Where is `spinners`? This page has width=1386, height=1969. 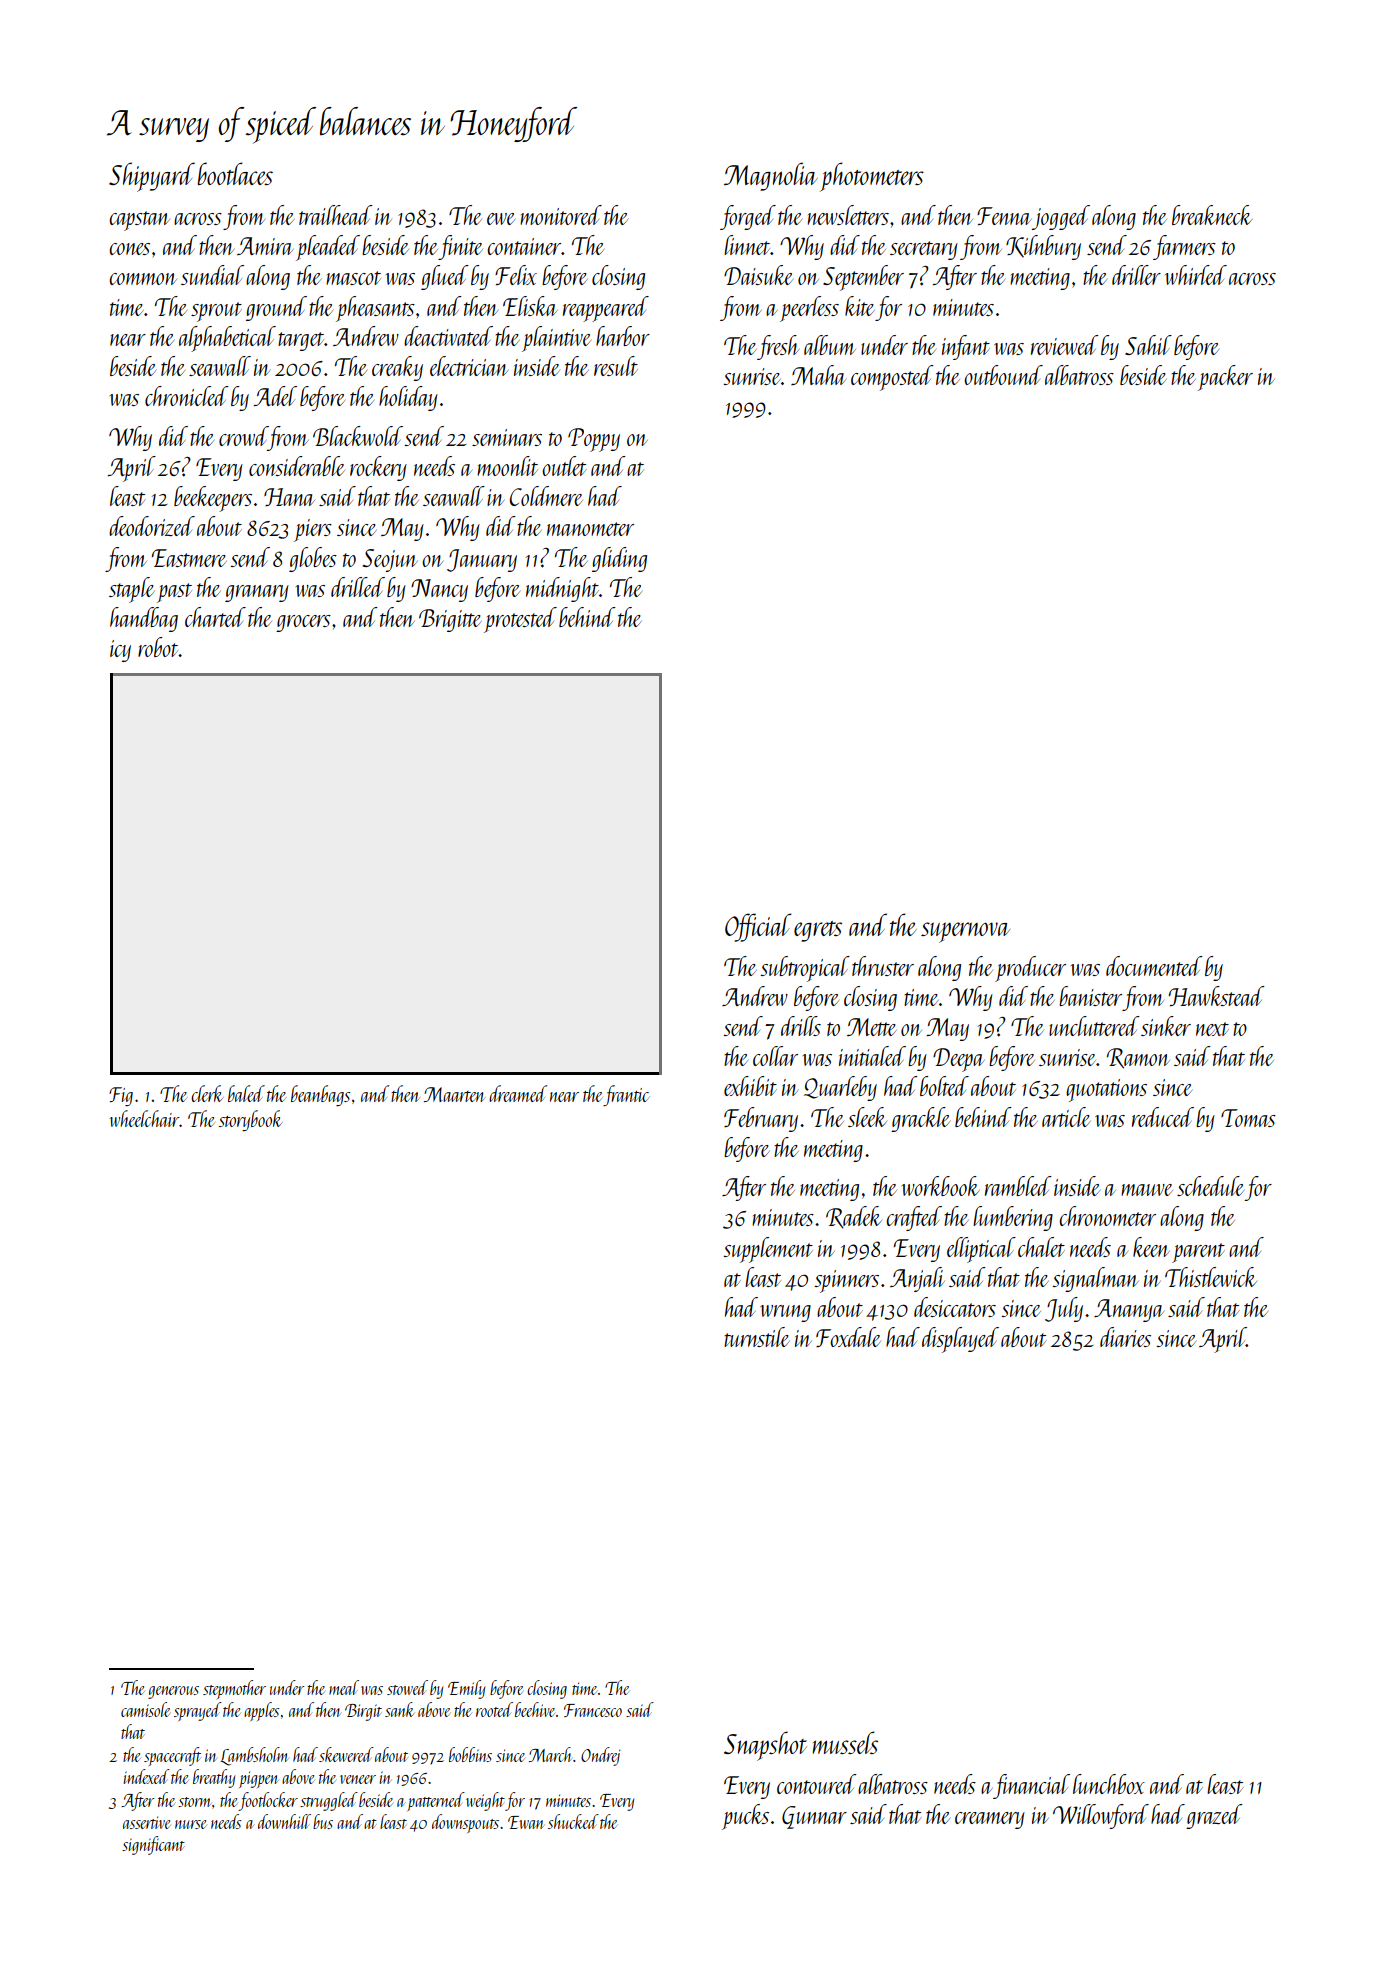
spinners is located at coordinates (846, 1281).
